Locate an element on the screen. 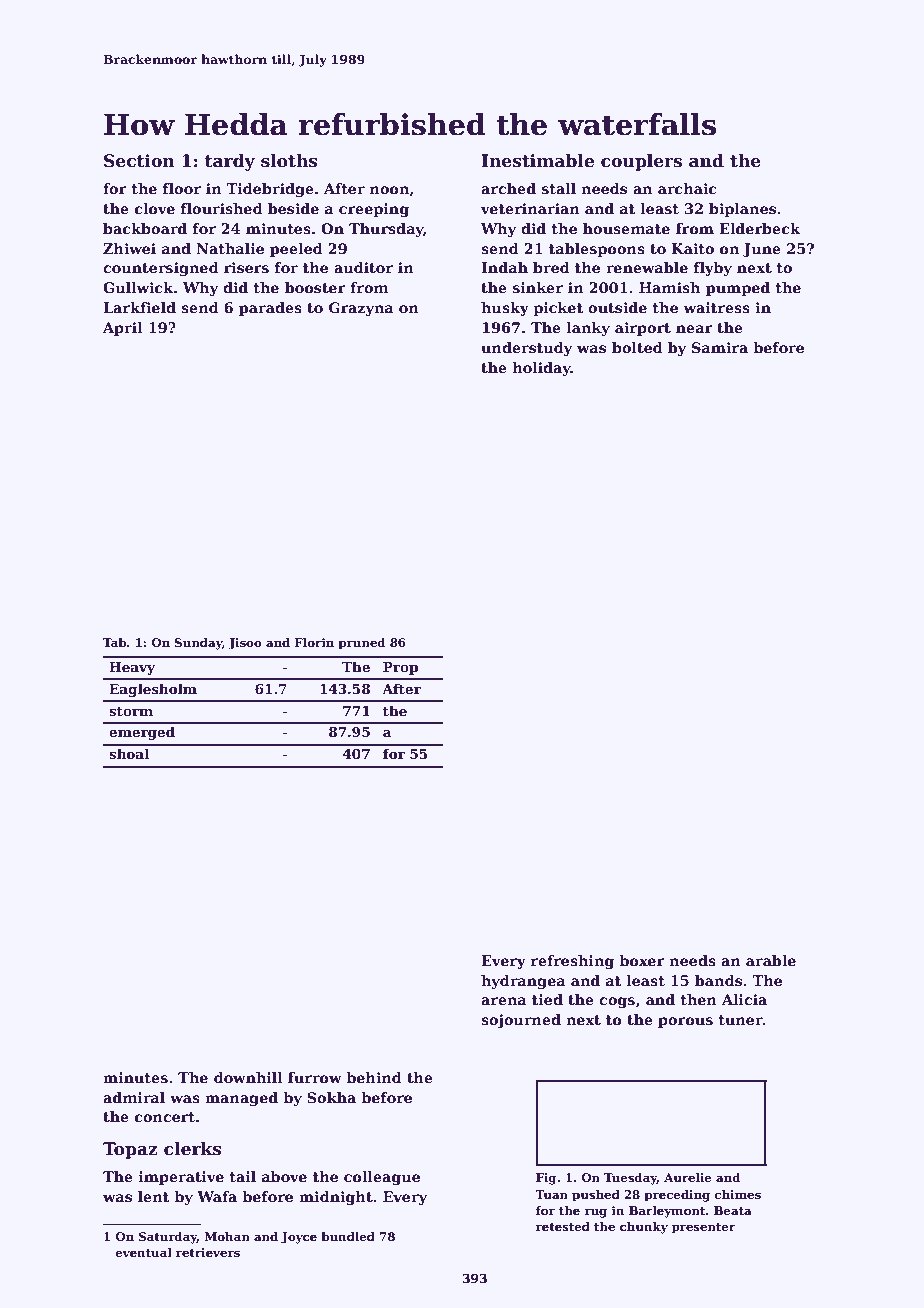  Sunday is located at coordinates (198, 644).
